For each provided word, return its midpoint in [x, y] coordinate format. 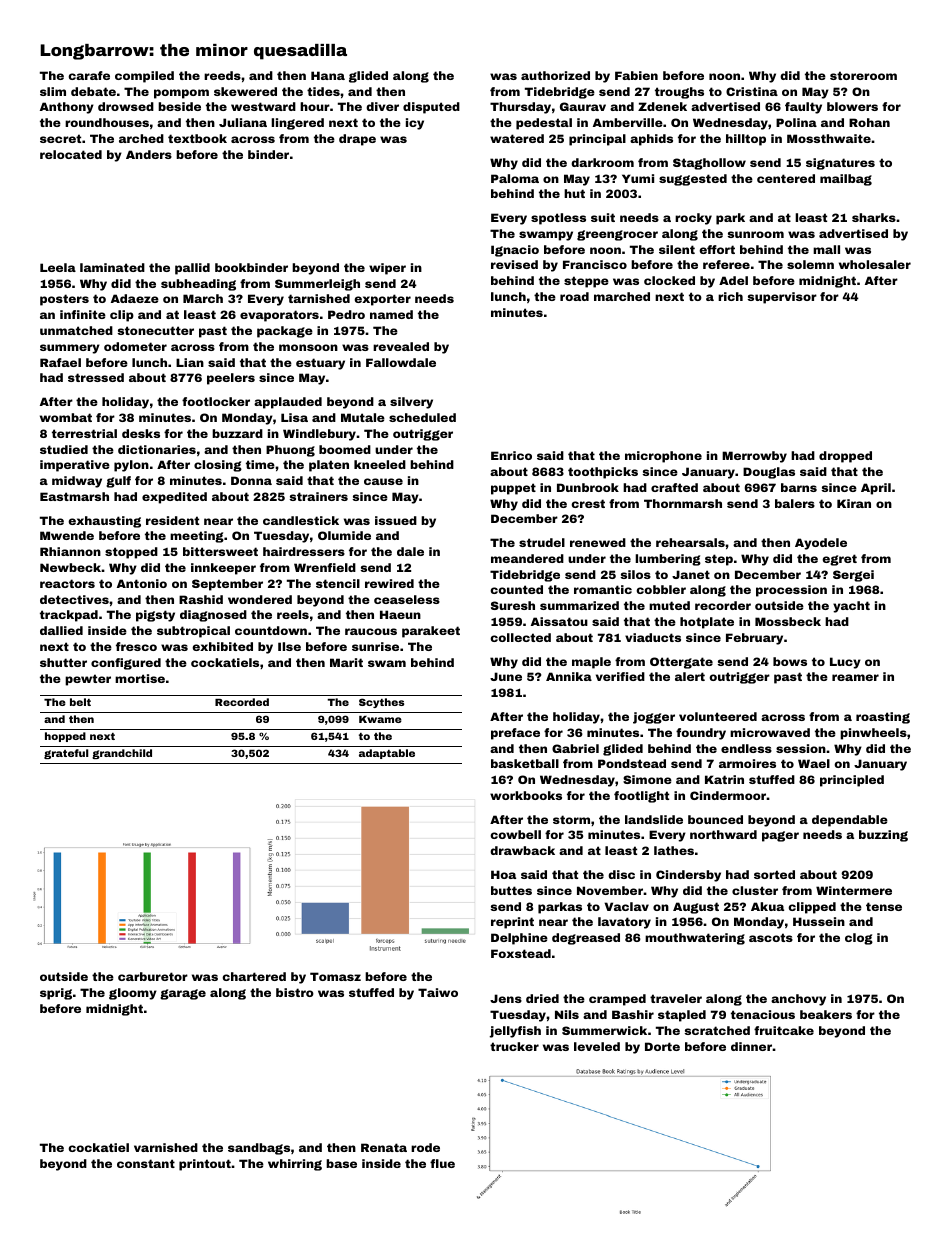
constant [146, 1163]
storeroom [863, 75]
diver [382, 106]
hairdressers [304, 551]
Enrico [511, 455]
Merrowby [754, 457]
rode [425, 1147]
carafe [89, 75]
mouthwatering [695, 939]
